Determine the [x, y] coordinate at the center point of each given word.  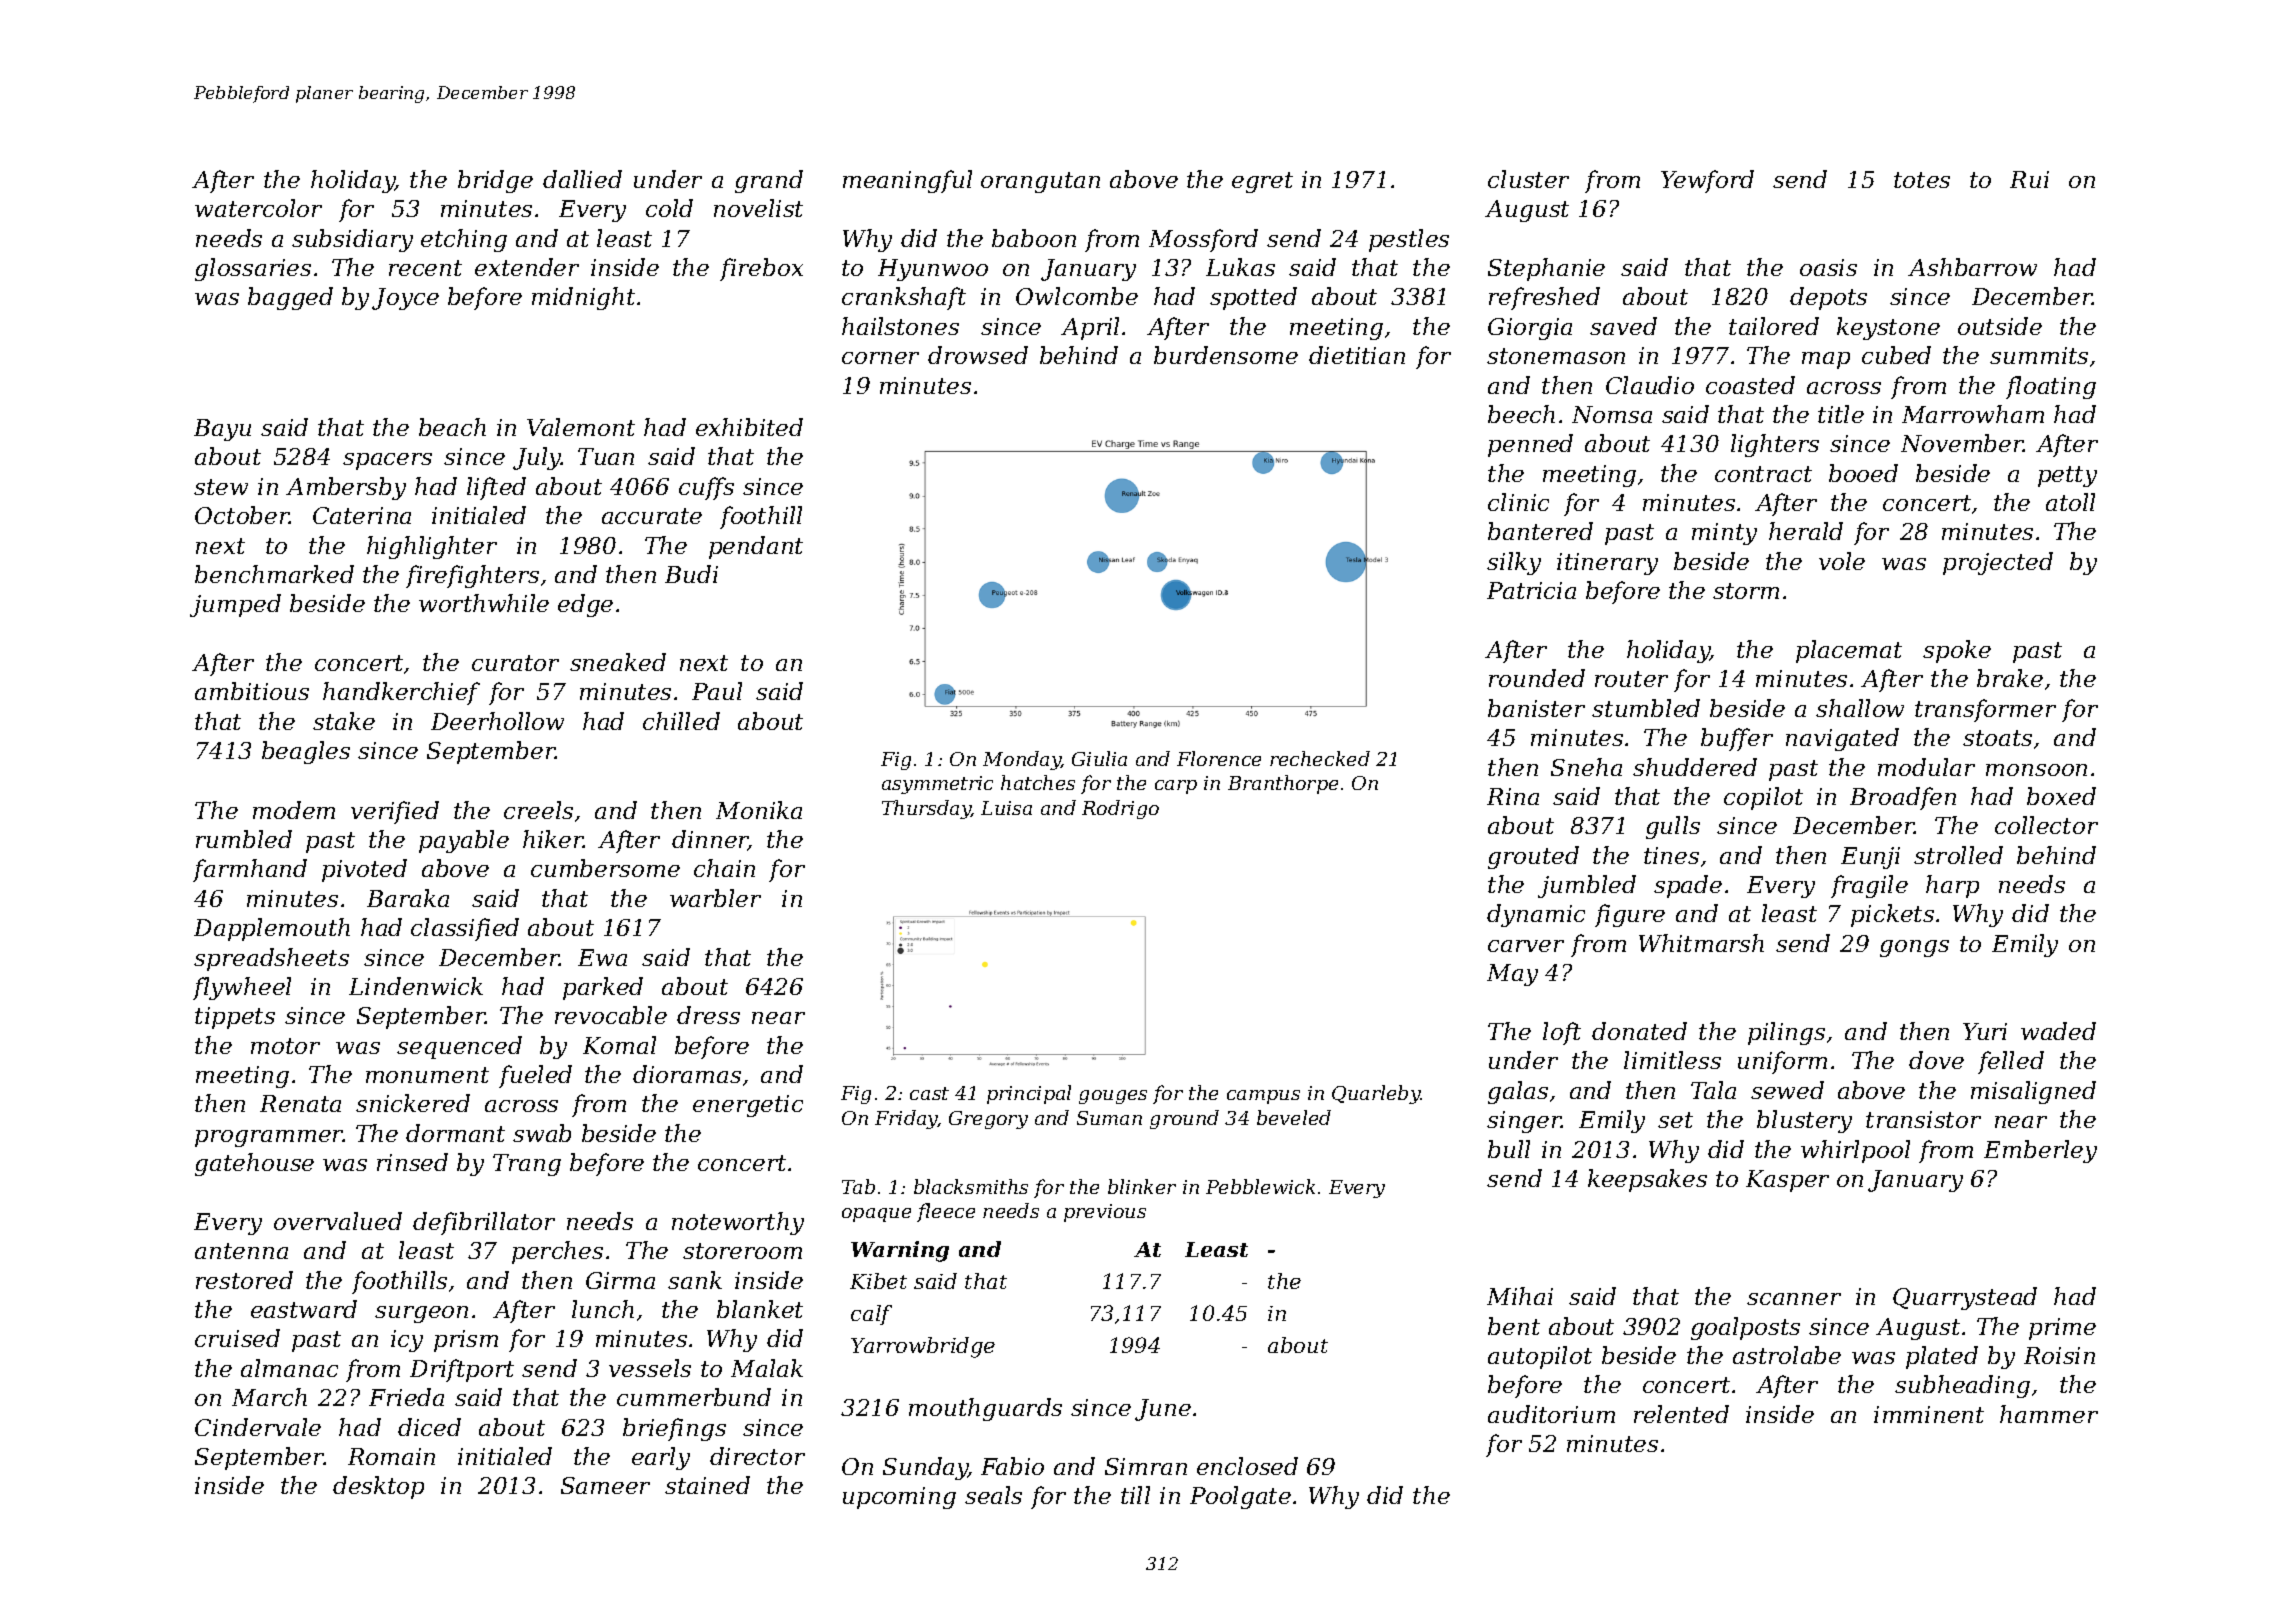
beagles [306, 752]
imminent [1929, 1414]
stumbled [1646, 708]
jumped [235, 605]
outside [2000, 326]
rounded [1537, 678]
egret [1262, 182]
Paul [717, 691]
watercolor [258, 208]
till [1135, 1495]
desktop [378, 1487]
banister [1536, 708]
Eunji [1870, 858]
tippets [235, 1018]
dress [708, 1015]
